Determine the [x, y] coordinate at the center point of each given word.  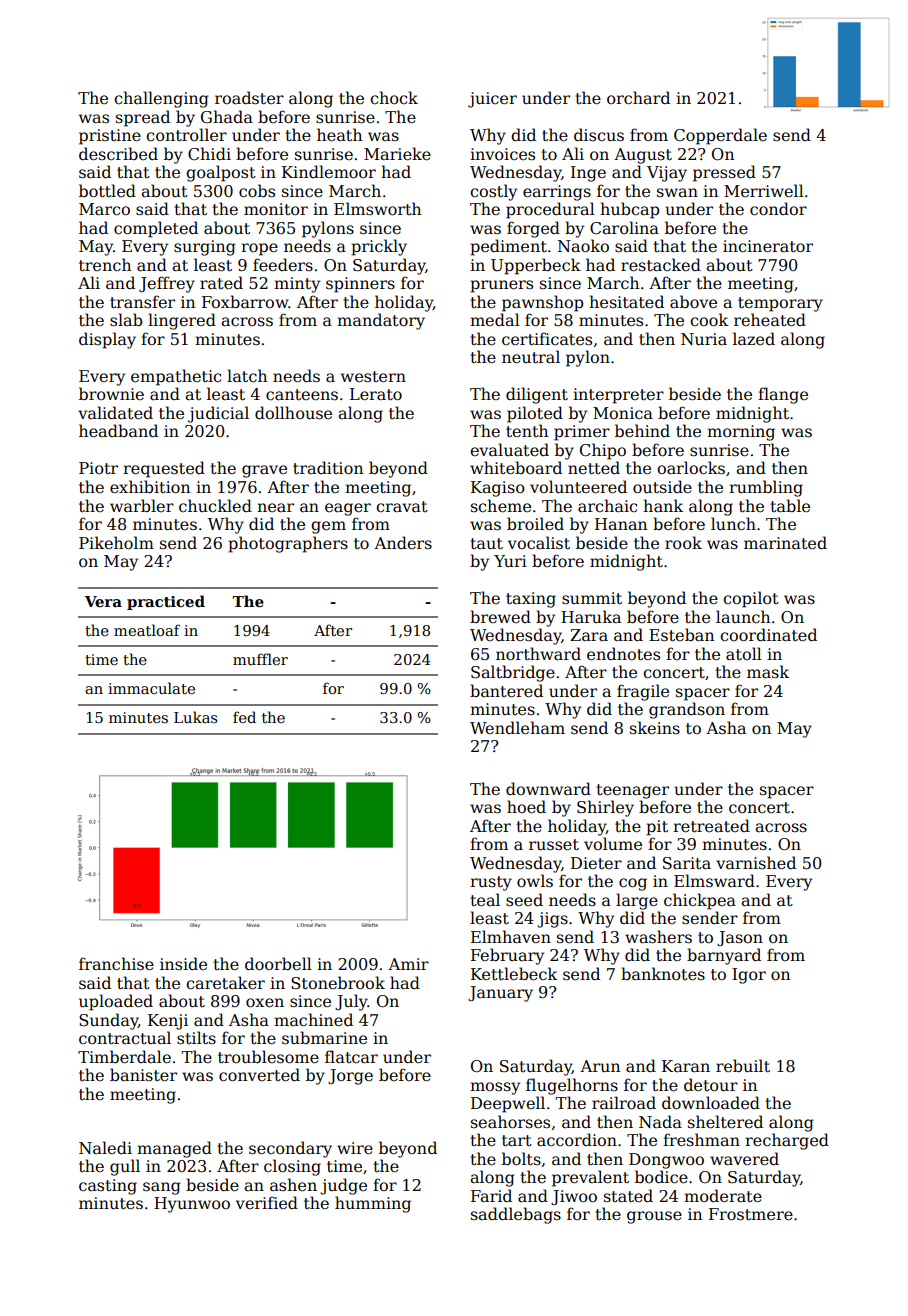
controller [186, 135]
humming [373, 1204]
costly [493, 192]
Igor [749, 976]
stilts [196, 1038]
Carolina [624, 228]
